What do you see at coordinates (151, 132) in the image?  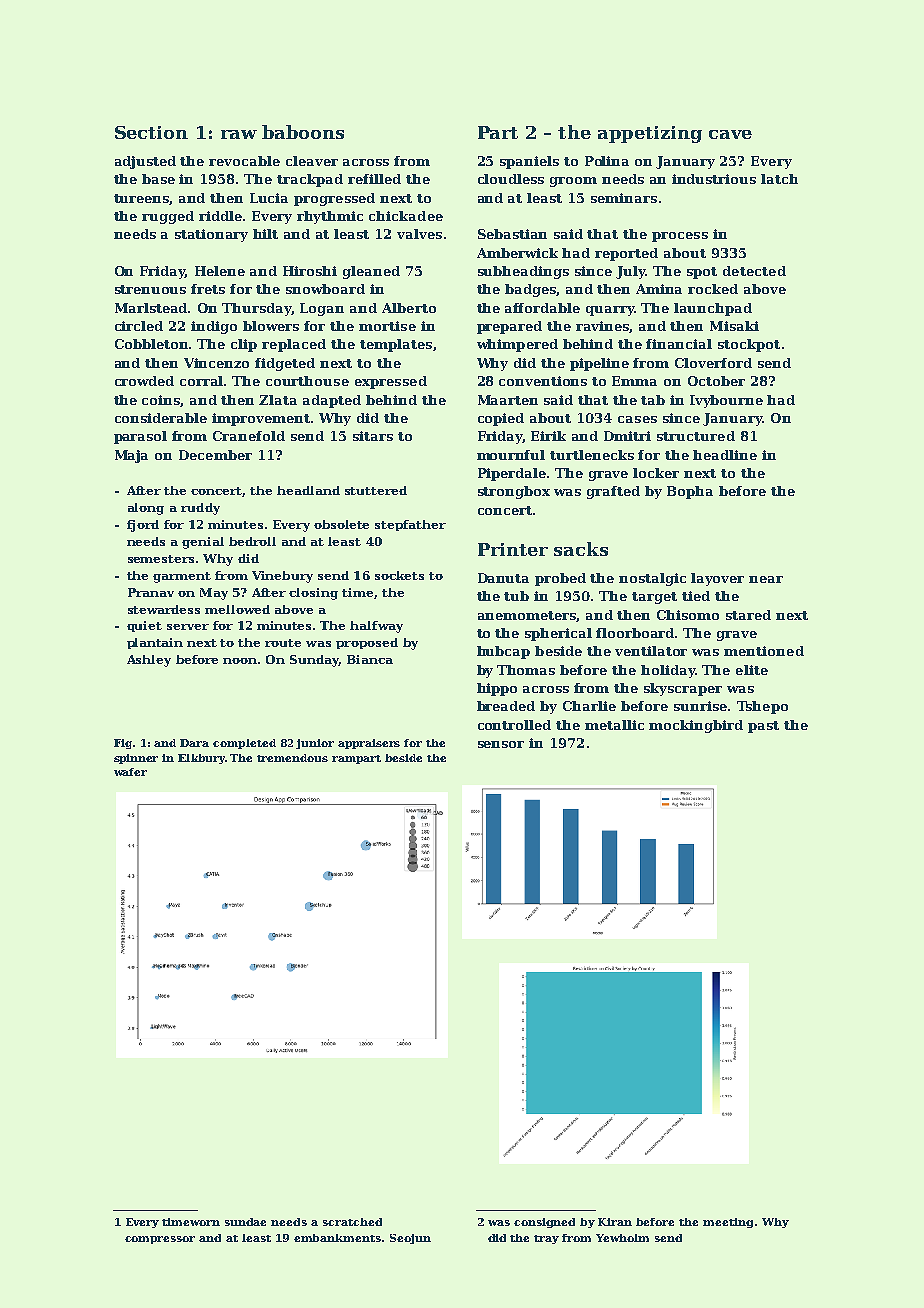 I see `Section` at bounding box center [151, 132].
